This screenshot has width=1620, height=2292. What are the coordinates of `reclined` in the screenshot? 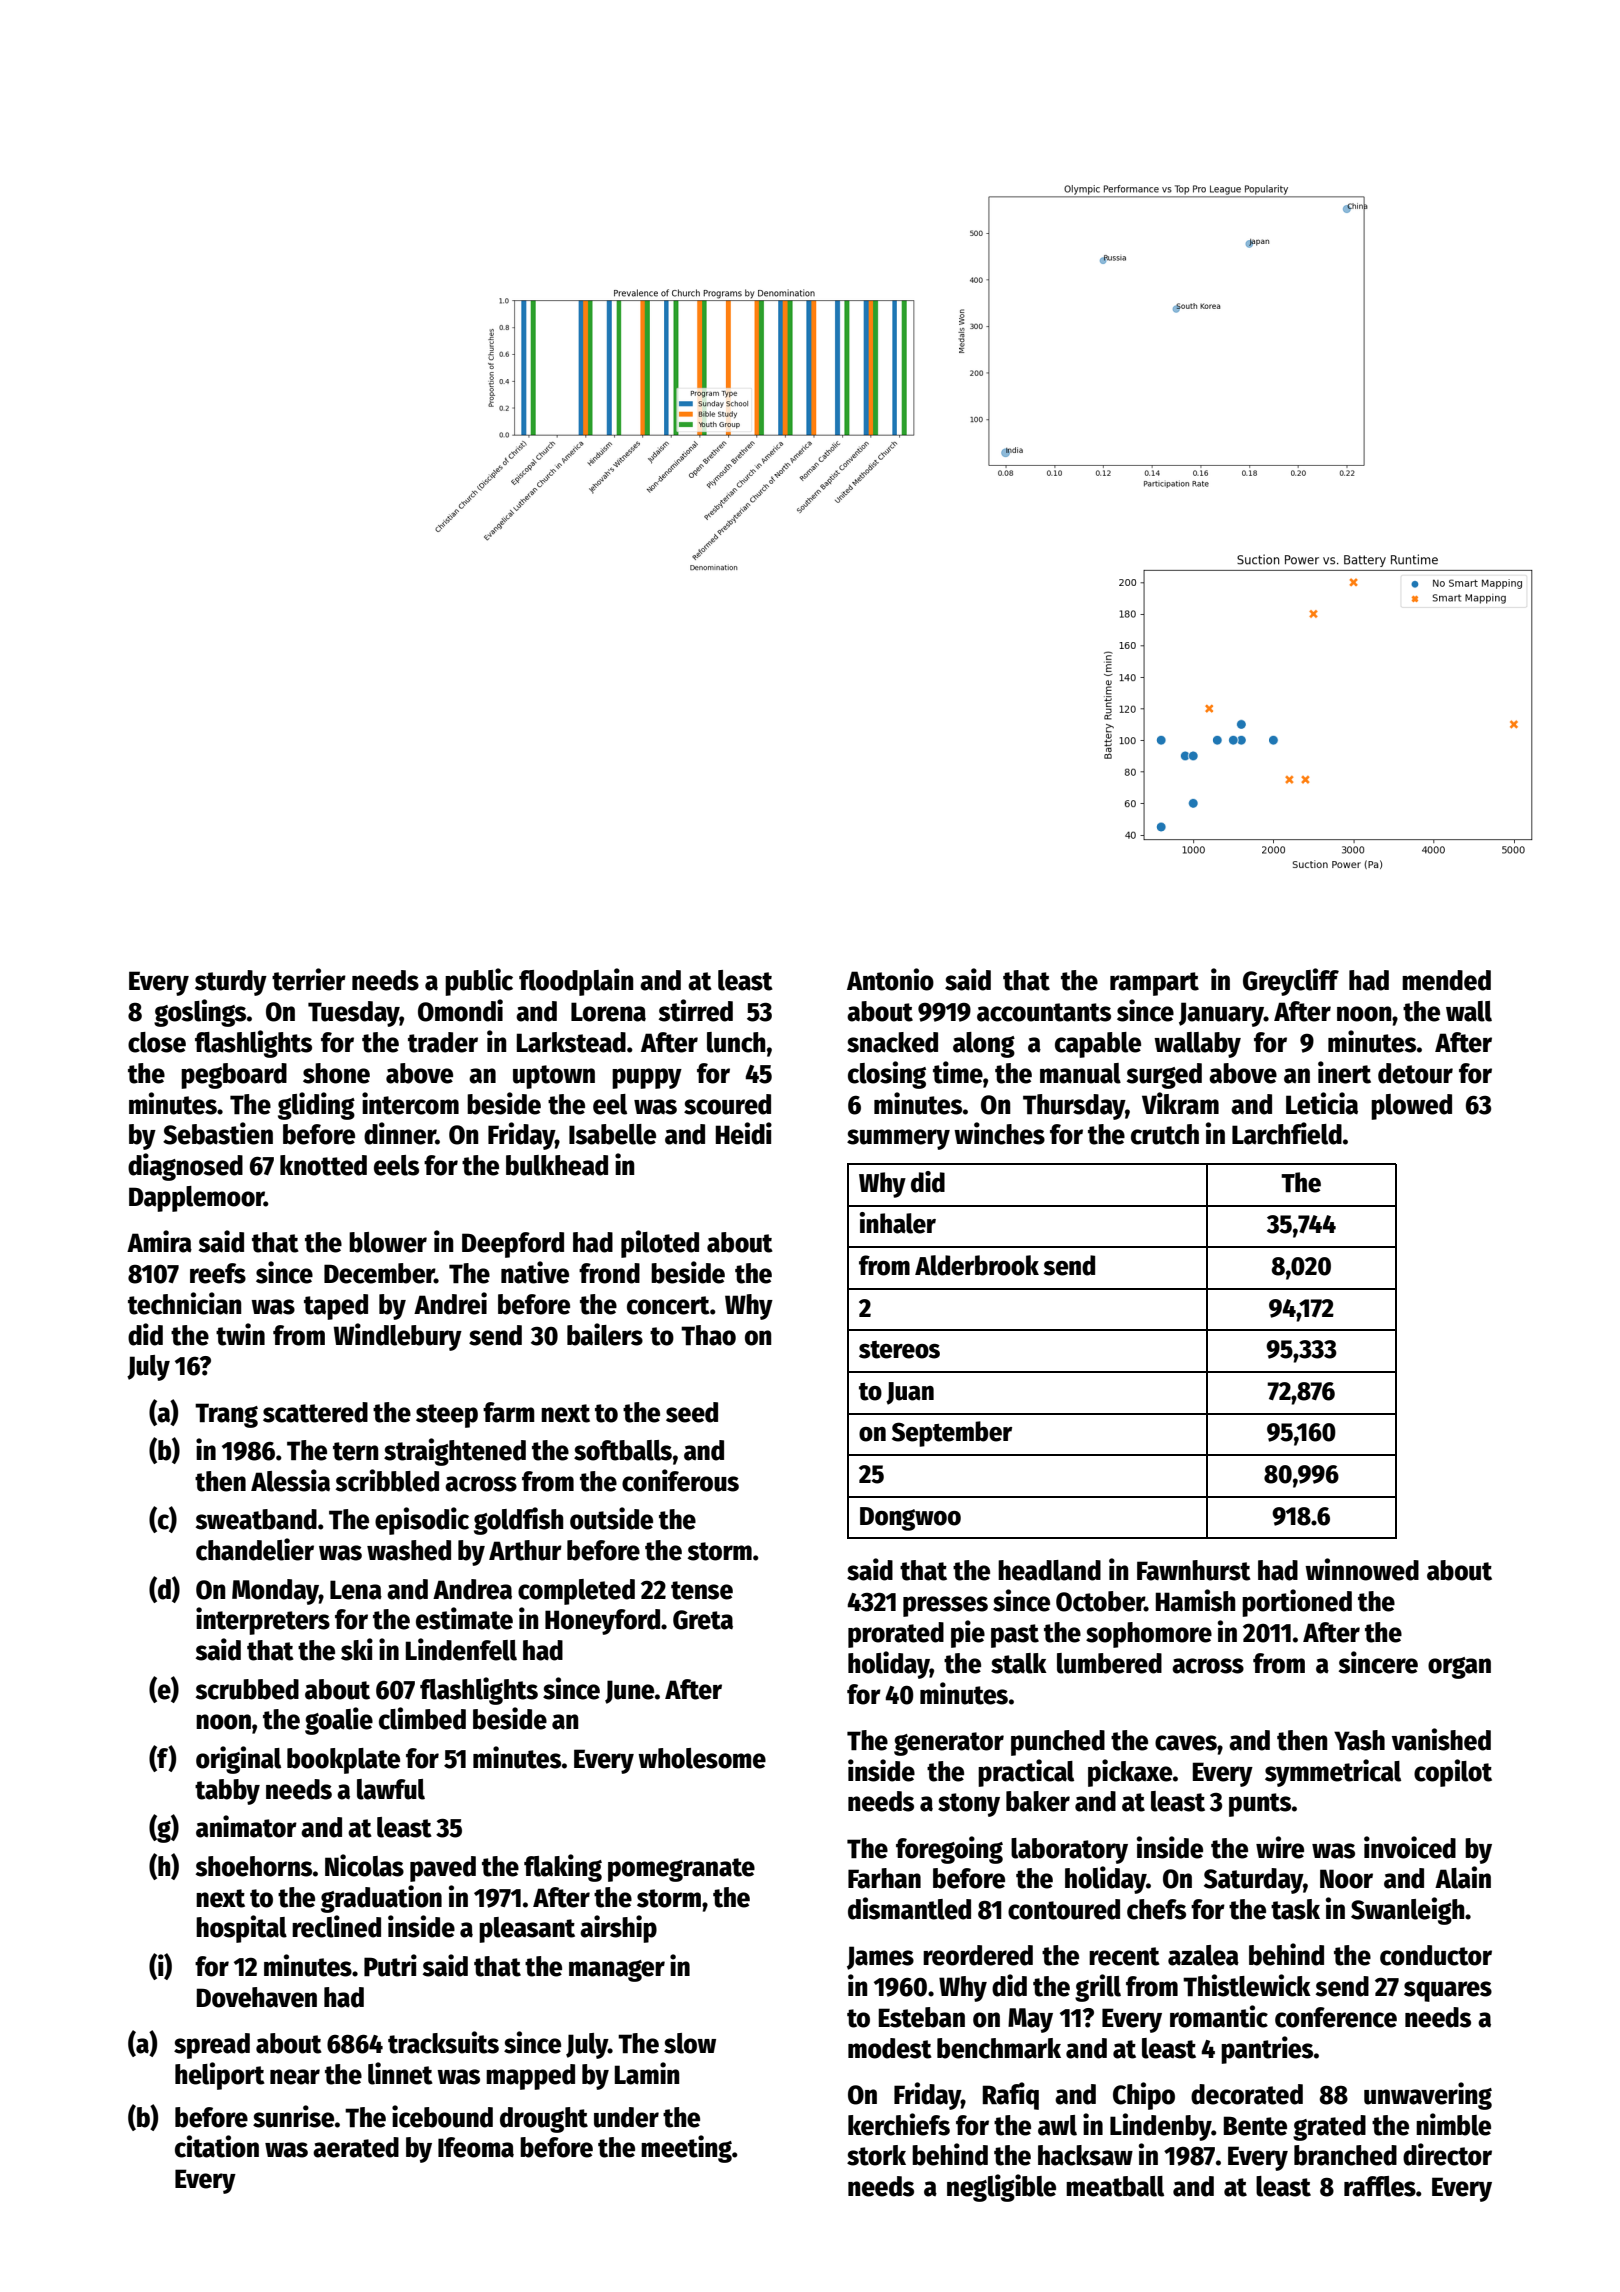 It's located at (336, 1926).
